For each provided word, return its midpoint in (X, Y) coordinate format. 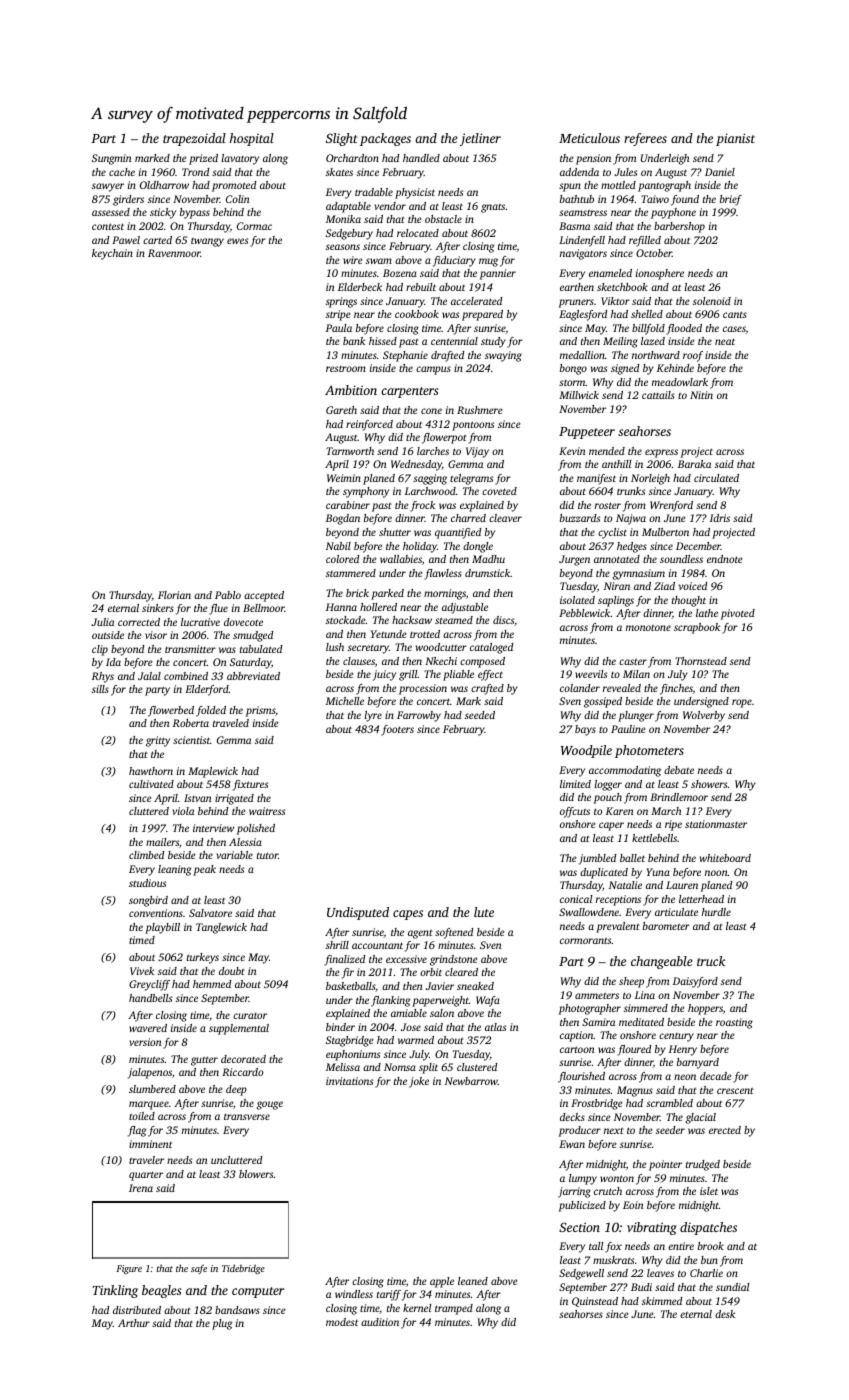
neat (725, 341)
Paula (339, 328)
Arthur (134, 1323)
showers (709, 784)
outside (108, 635)
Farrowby (419, 716)
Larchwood (430, 491)
